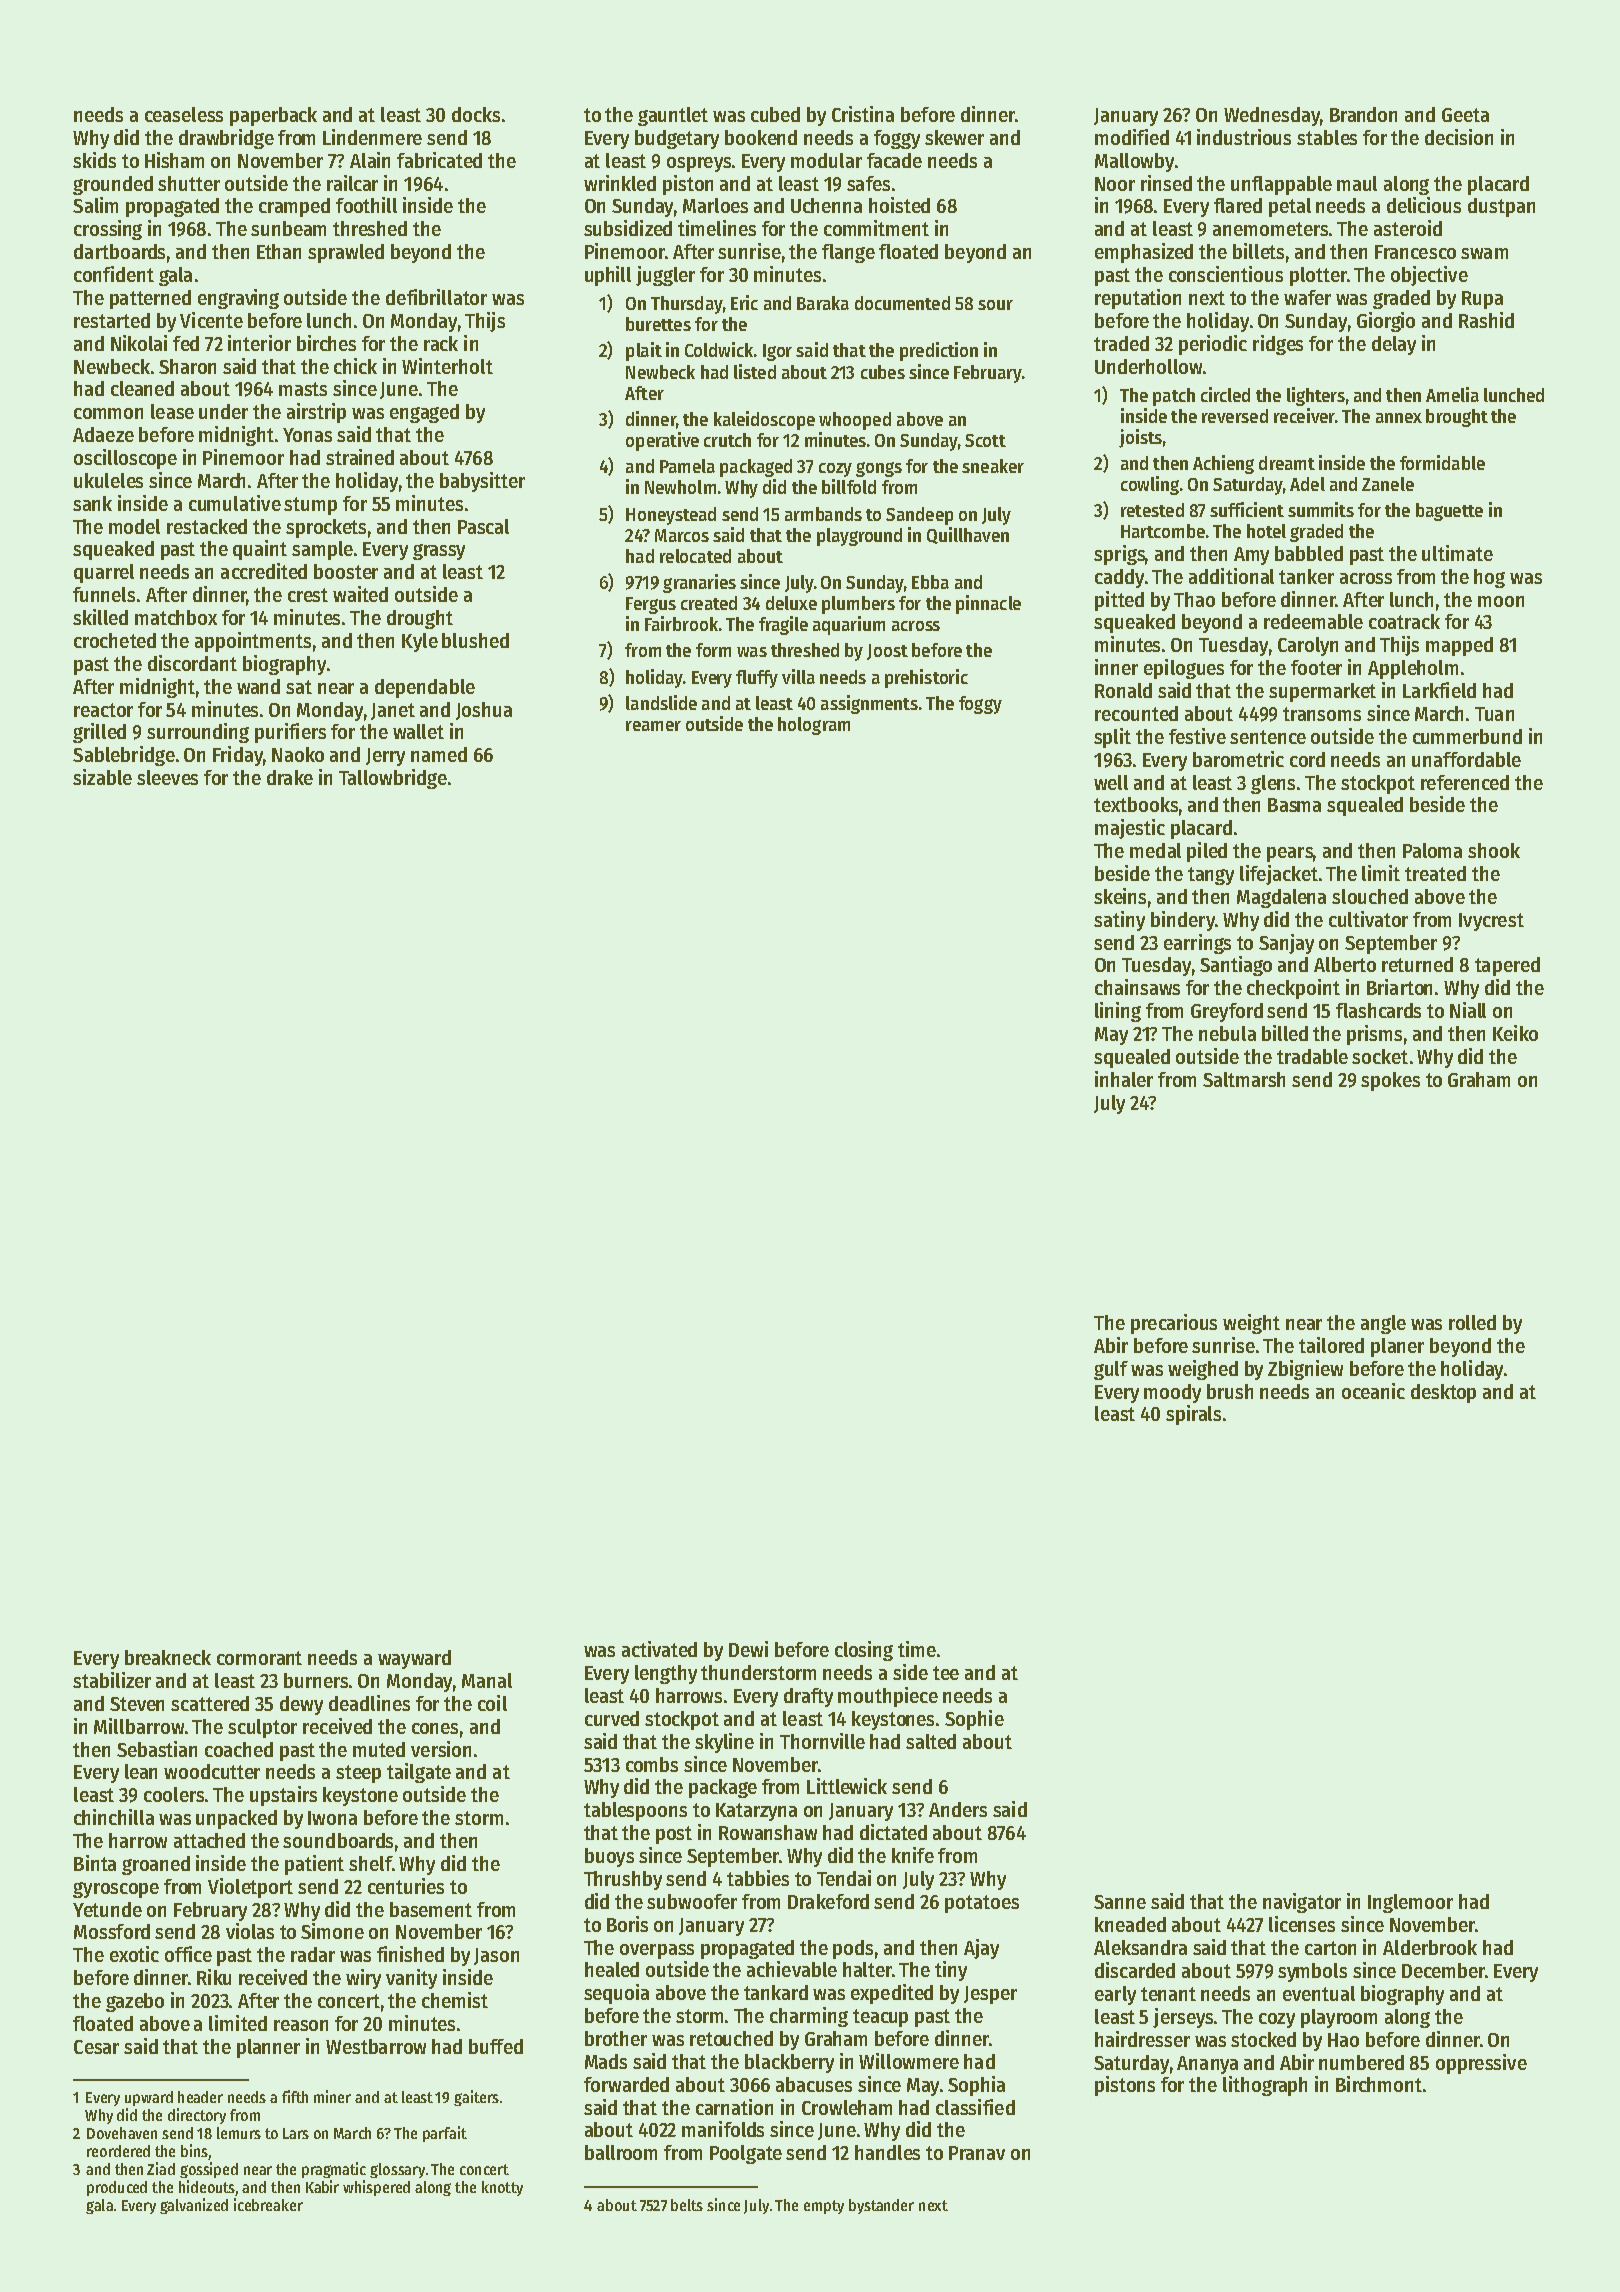 The image size is (1620, 2292). Describe the element at coordinates (184, 114) in the page. I see `ceaseless` at that location.
